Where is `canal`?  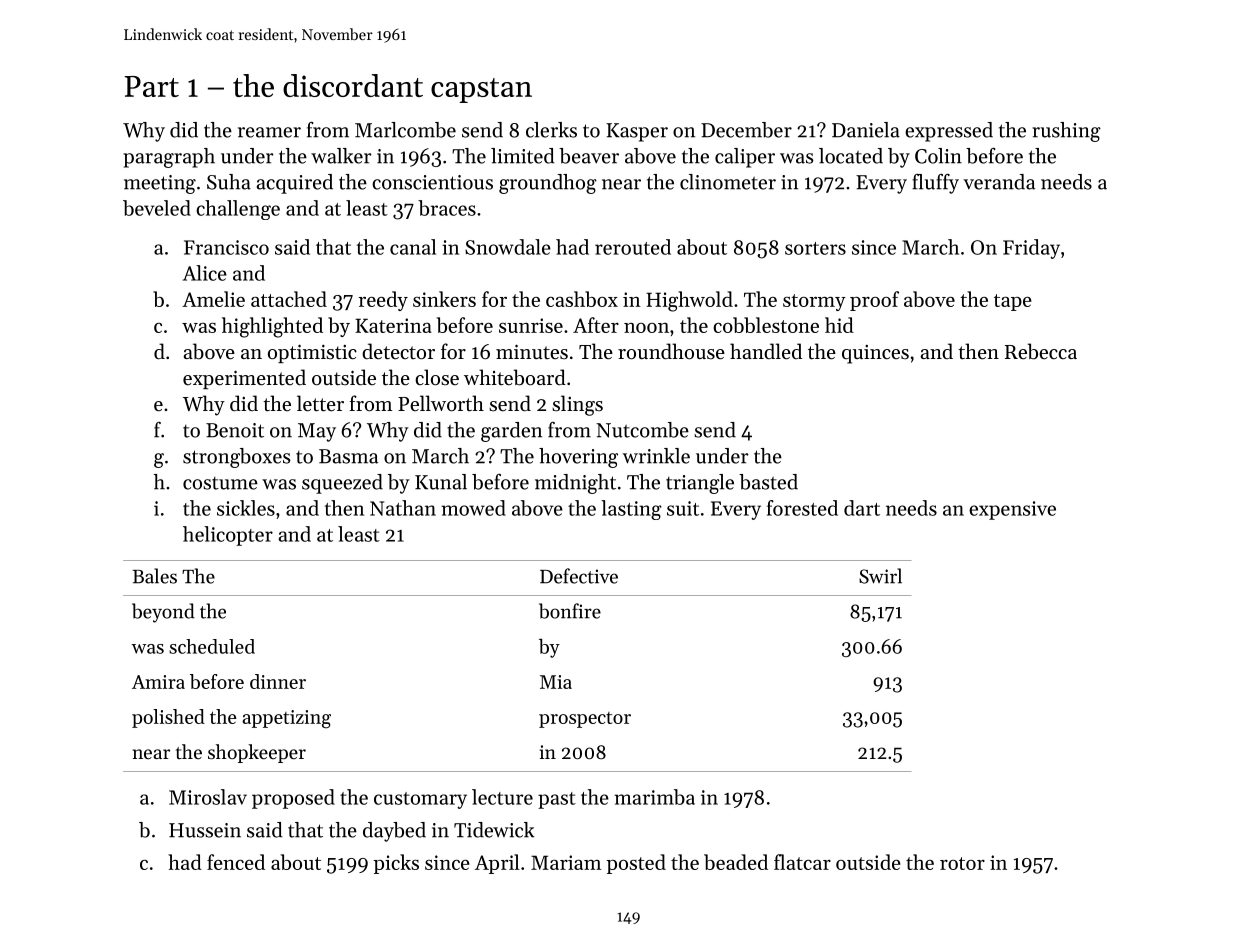 canal is located at coordinates (413, 247).
